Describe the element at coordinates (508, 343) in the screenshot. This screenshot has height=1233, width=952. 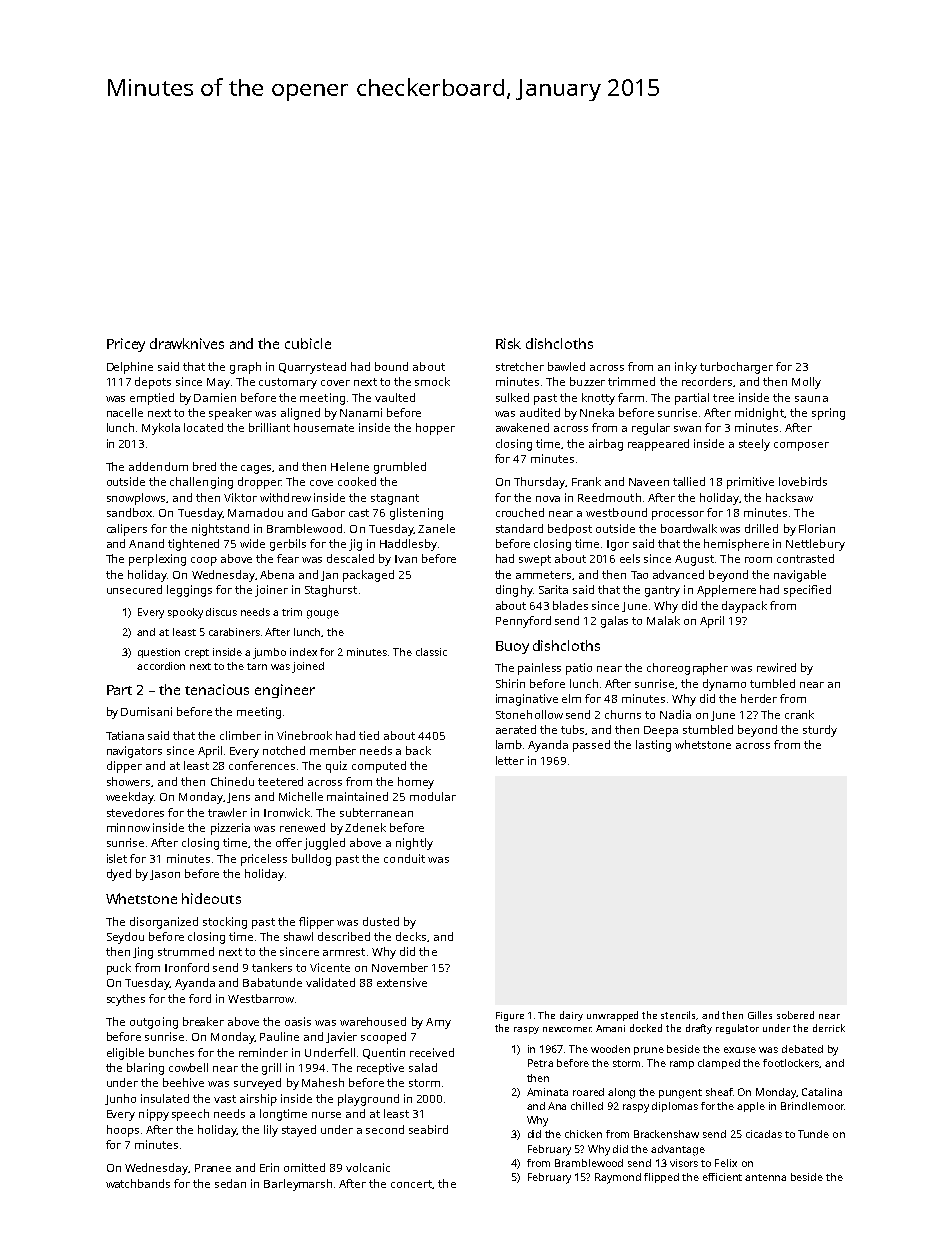
I see `Risk` at that location.
